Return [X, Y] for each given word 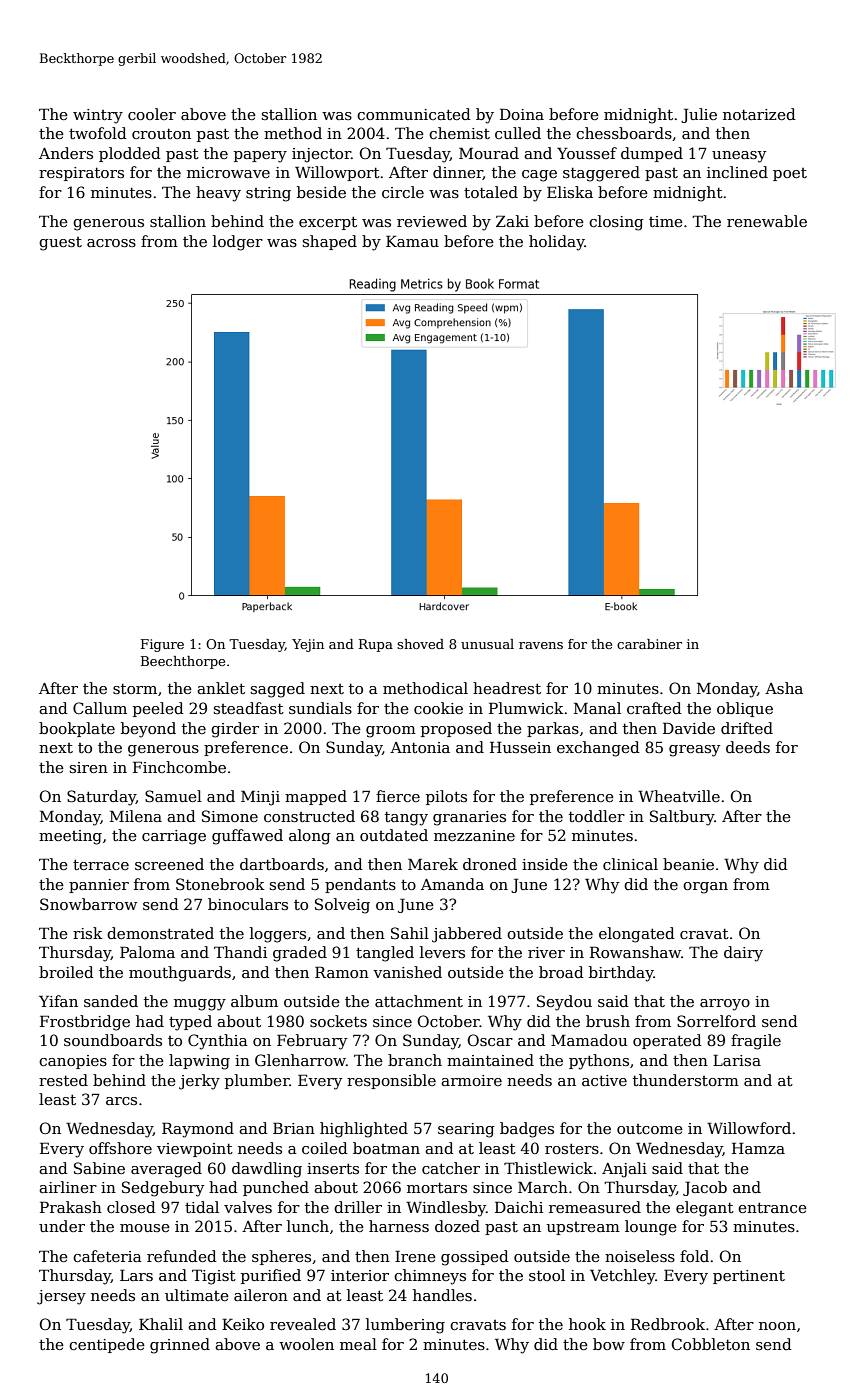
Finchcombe [179, 767]
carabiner [649, 644]
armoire [471, 1080]
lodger [238, 243]
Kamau [412, 241]
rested [63, 1080]
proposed [456, 729]
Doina [522, 114]
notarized [759, 114]
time [666, 221]
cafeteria [107, 1256]
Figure [162, 645]
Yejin [308, 645]
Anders [66, 153]
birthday [621, 974]
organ [705, 888]
